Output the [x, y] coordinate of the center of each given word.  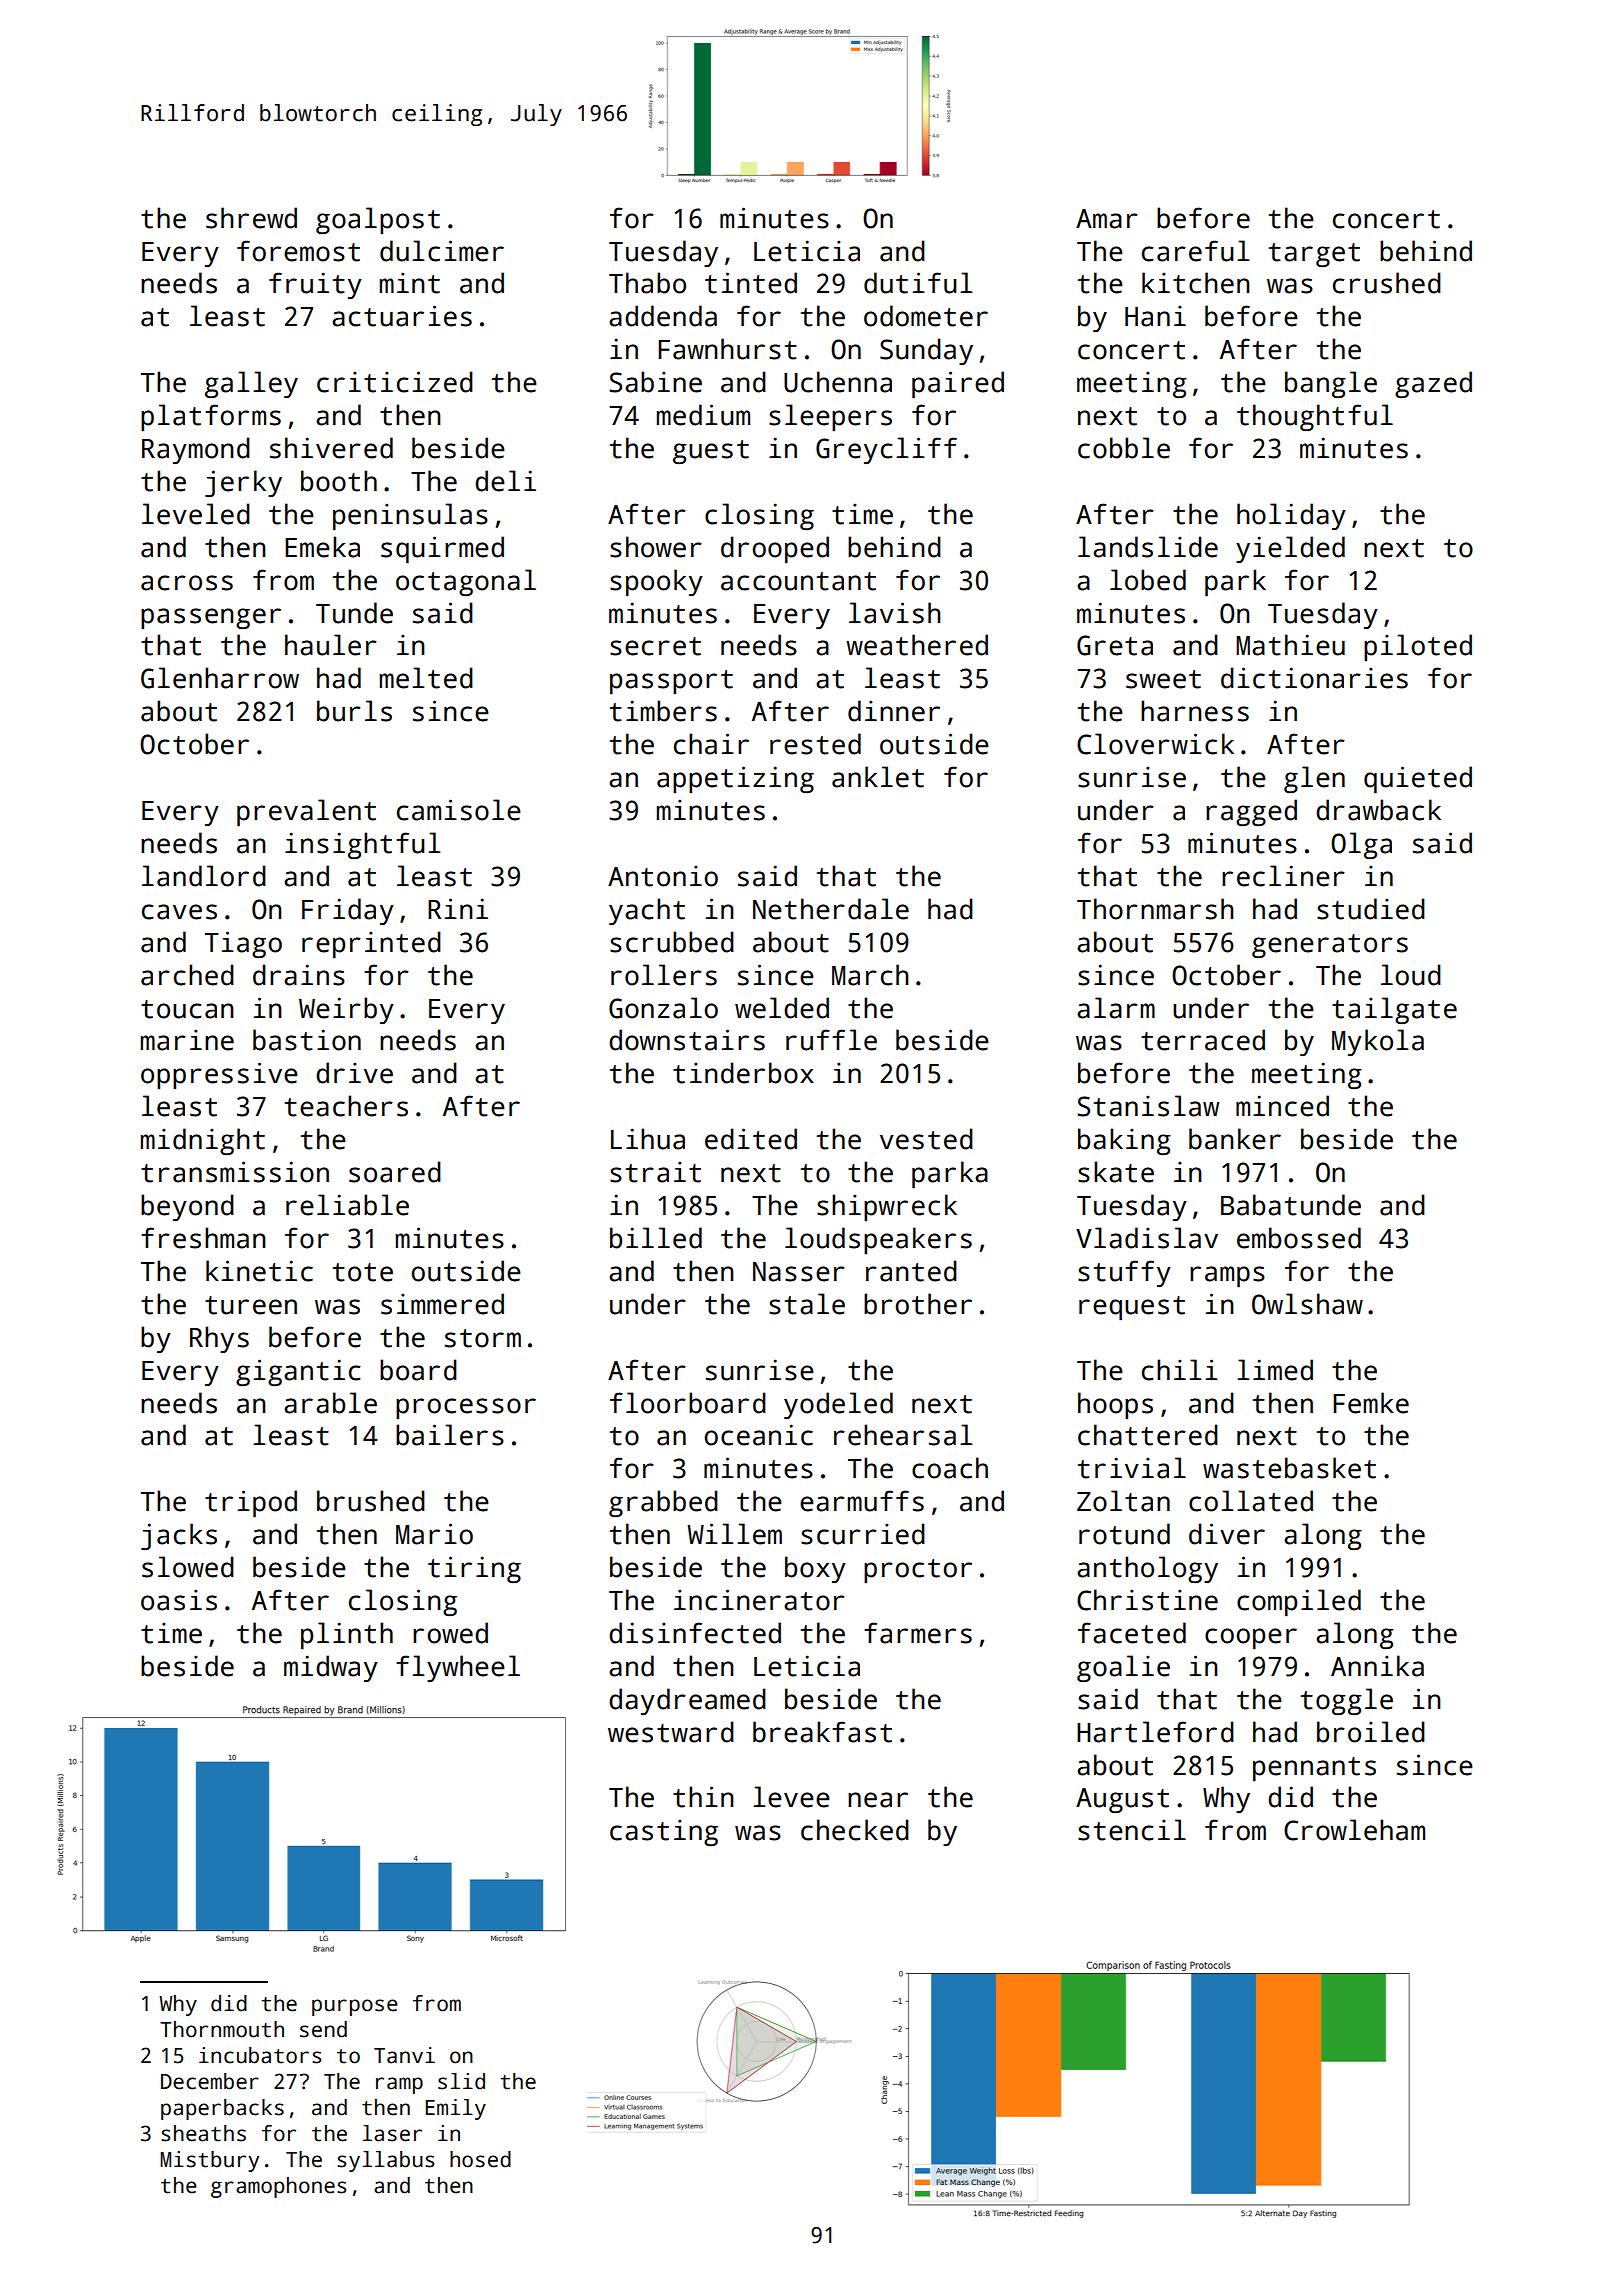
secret [655, 646]
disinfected [695, 1633]
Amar [1107, 219]
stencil [1132, 1830]
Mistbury [209, 2161]
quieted [1418, 780]
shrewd [251, 218]
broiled [1371, 1732]
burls [354, 711]
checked [855, 1830]
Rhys [219, 1339]
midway [331, 1668]
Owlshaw [1307, 1304]
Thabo [647, 283]
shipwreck [887, 1207]
